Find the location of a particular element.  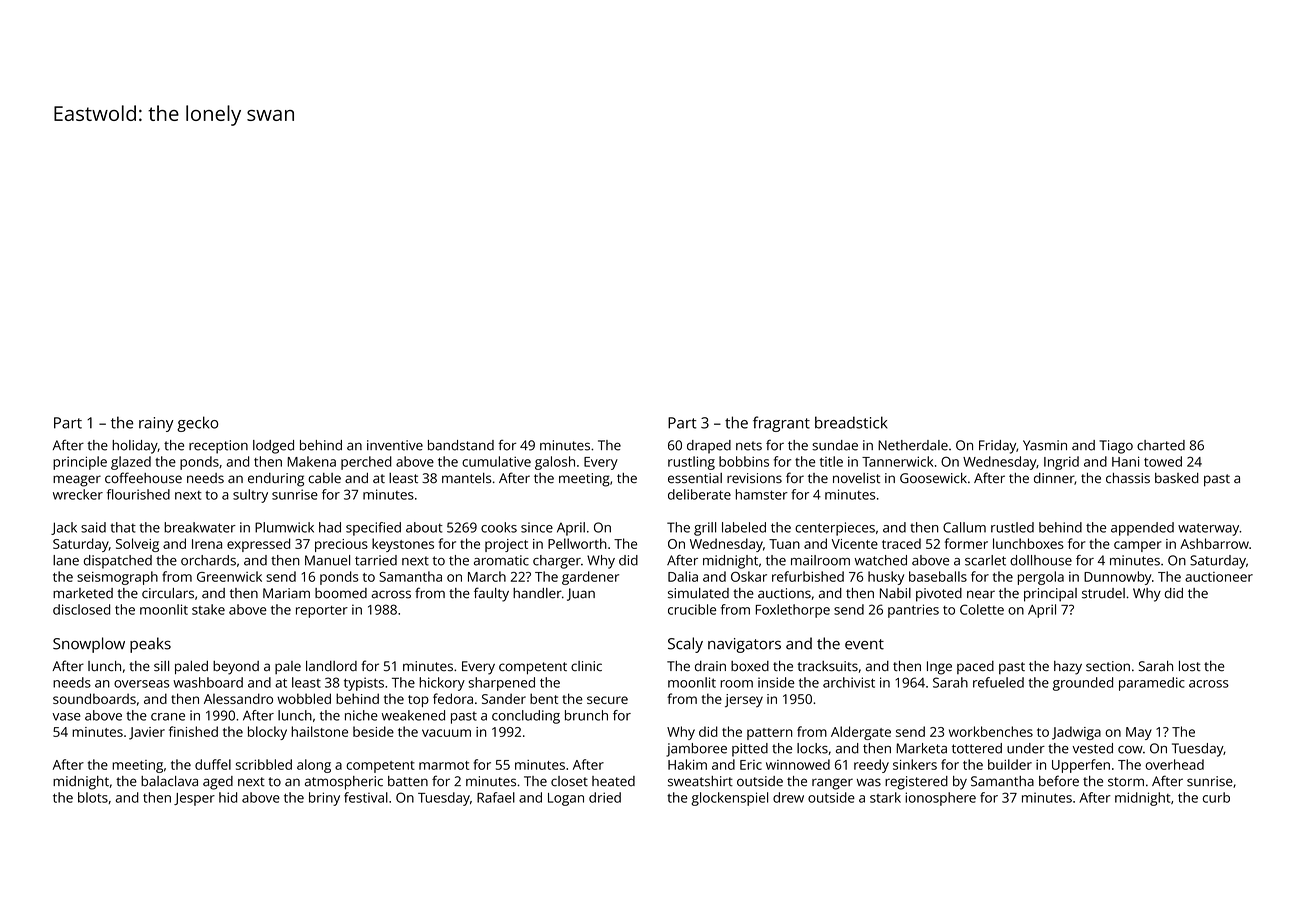

breadstick is located at coordinates (851, 422).
